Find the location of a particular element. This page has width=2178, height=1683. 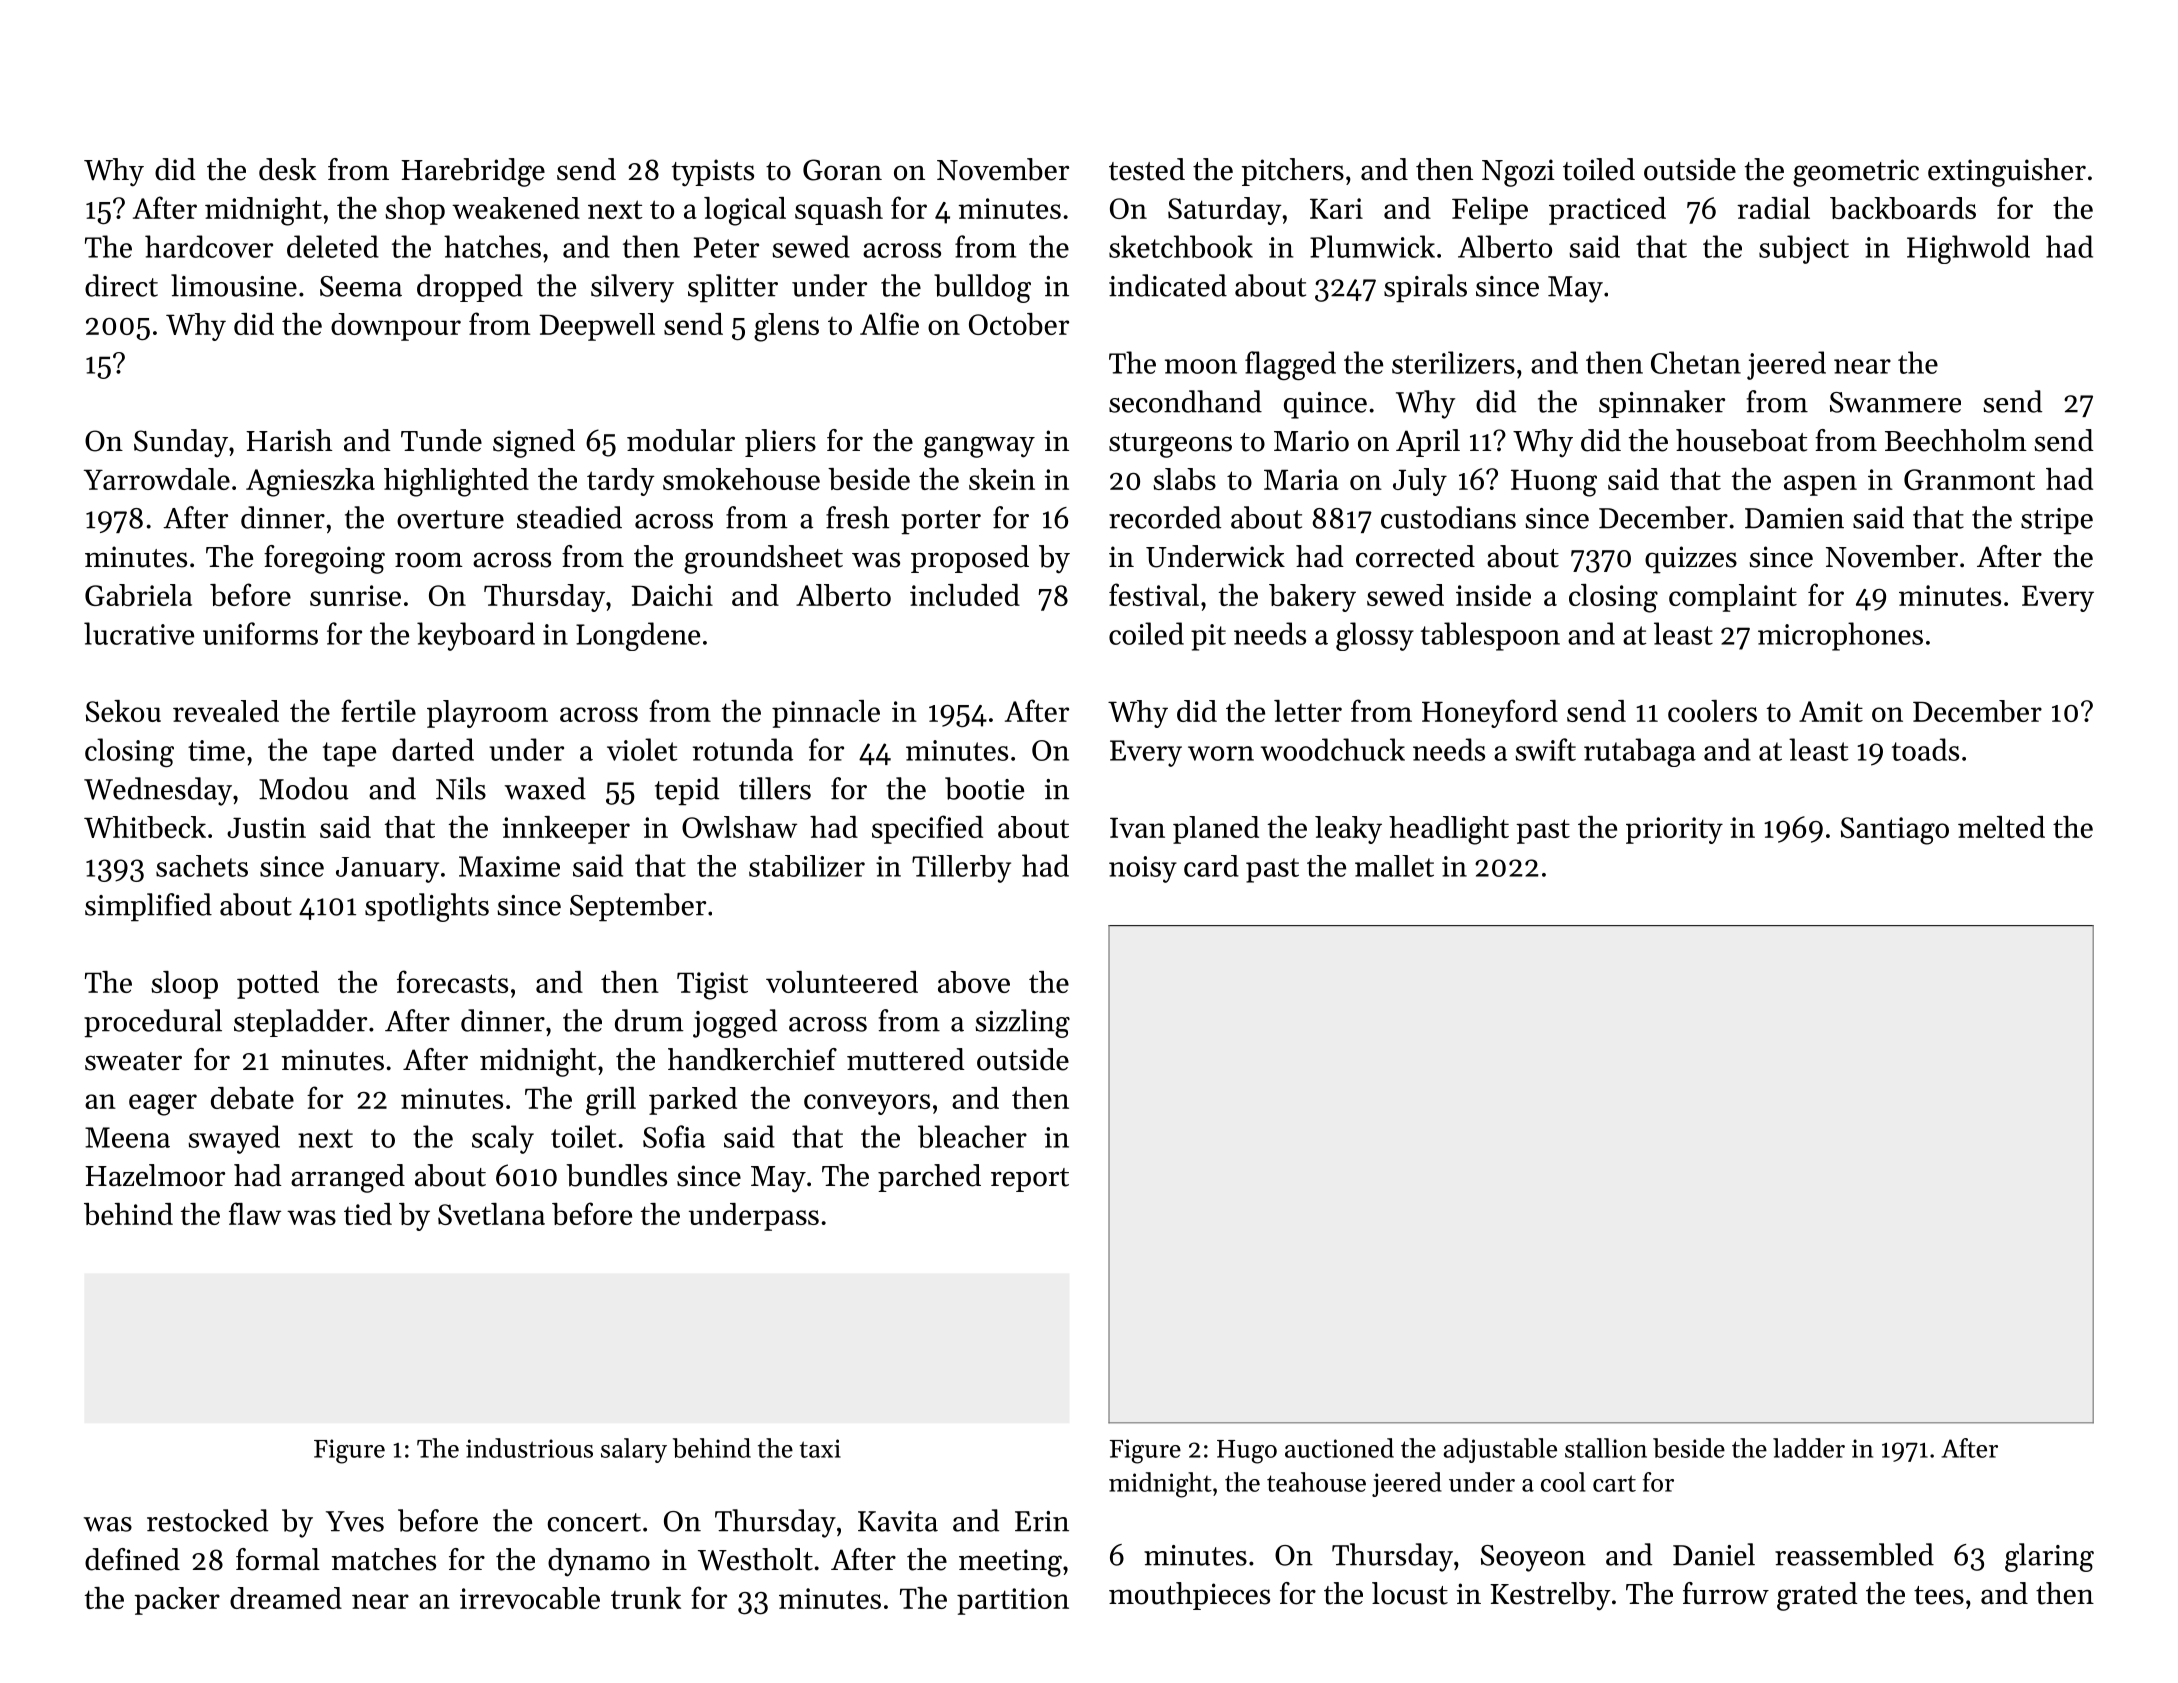

stallion is located at coordinates (1606, 1448).
